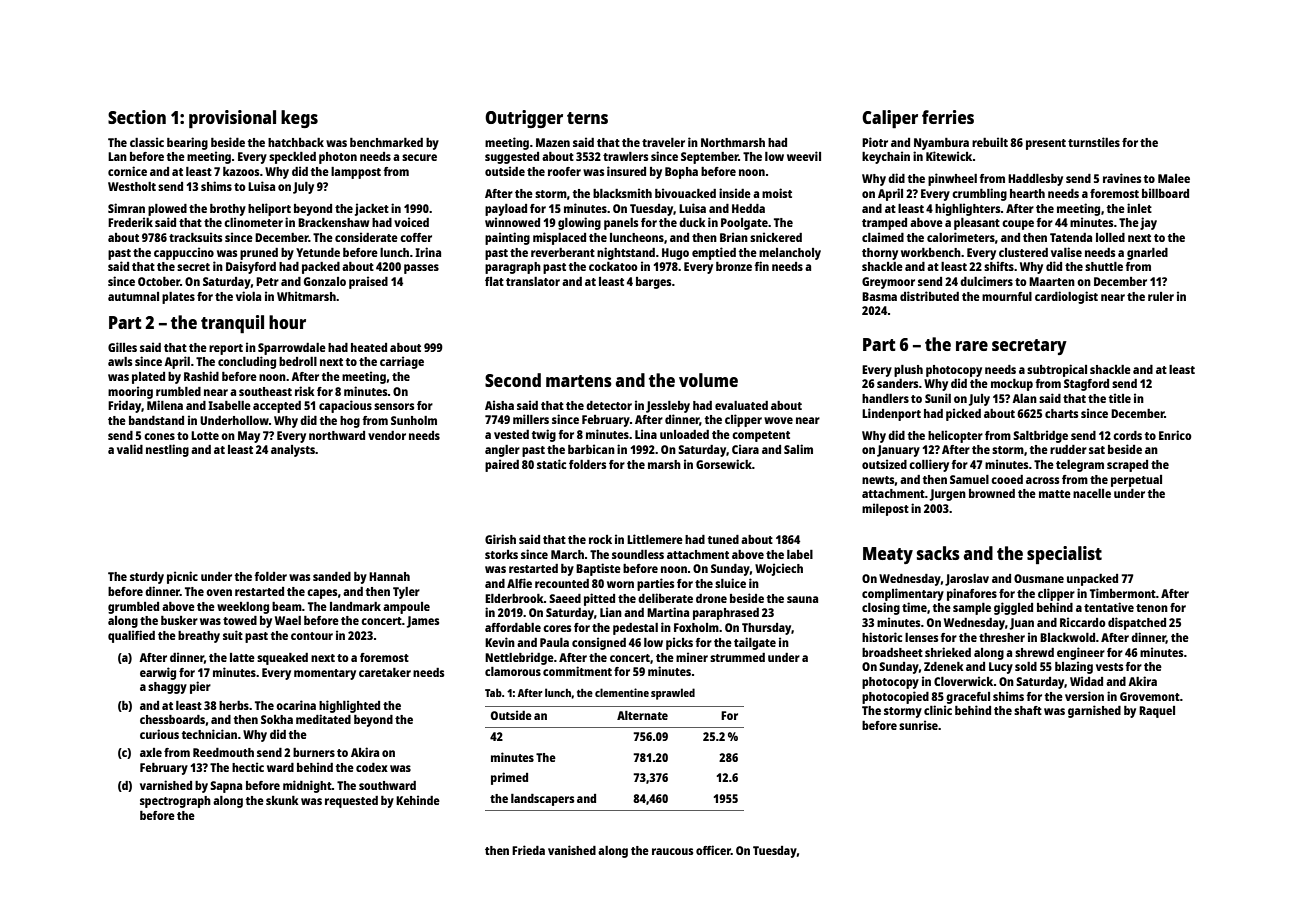 Image resolution: width=1308 pixels, height=924 pixels. Describe the element at coordinates (551, 464) in the image. I see `static` at that location.
